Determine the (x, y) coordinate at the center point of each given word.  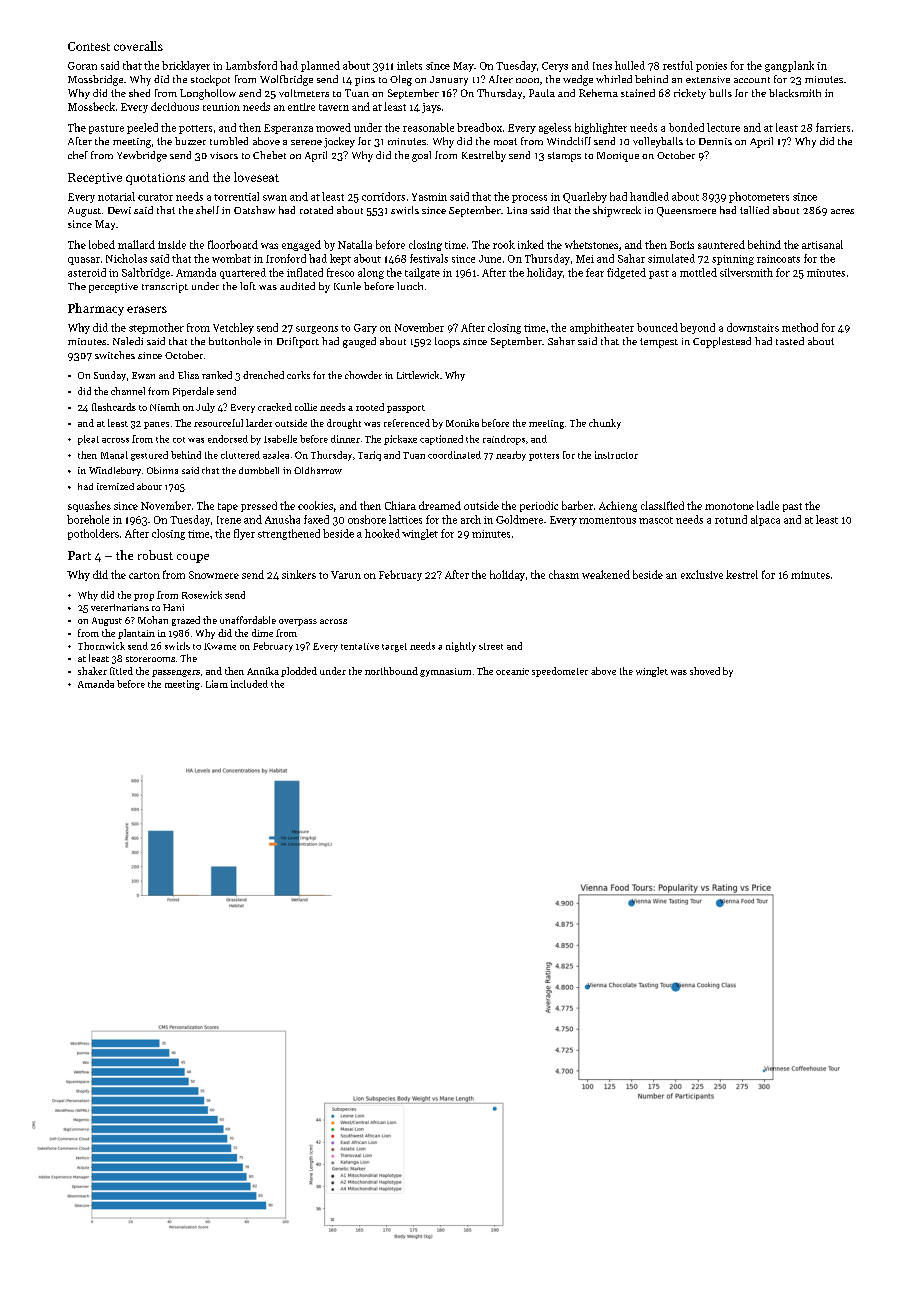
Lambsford (251, 65)
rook (504, 244)
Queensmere (686, 212)
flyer (244, 534)
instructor (616, 455)
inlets (409, 65)
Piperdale (193, 392)
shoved (705, 671)
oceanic (512, 671)
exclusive (702, 574)
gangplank (789, 66)
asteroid (87, 272)
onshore (367, 519)
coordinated (454, 455)
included (249, 684)
